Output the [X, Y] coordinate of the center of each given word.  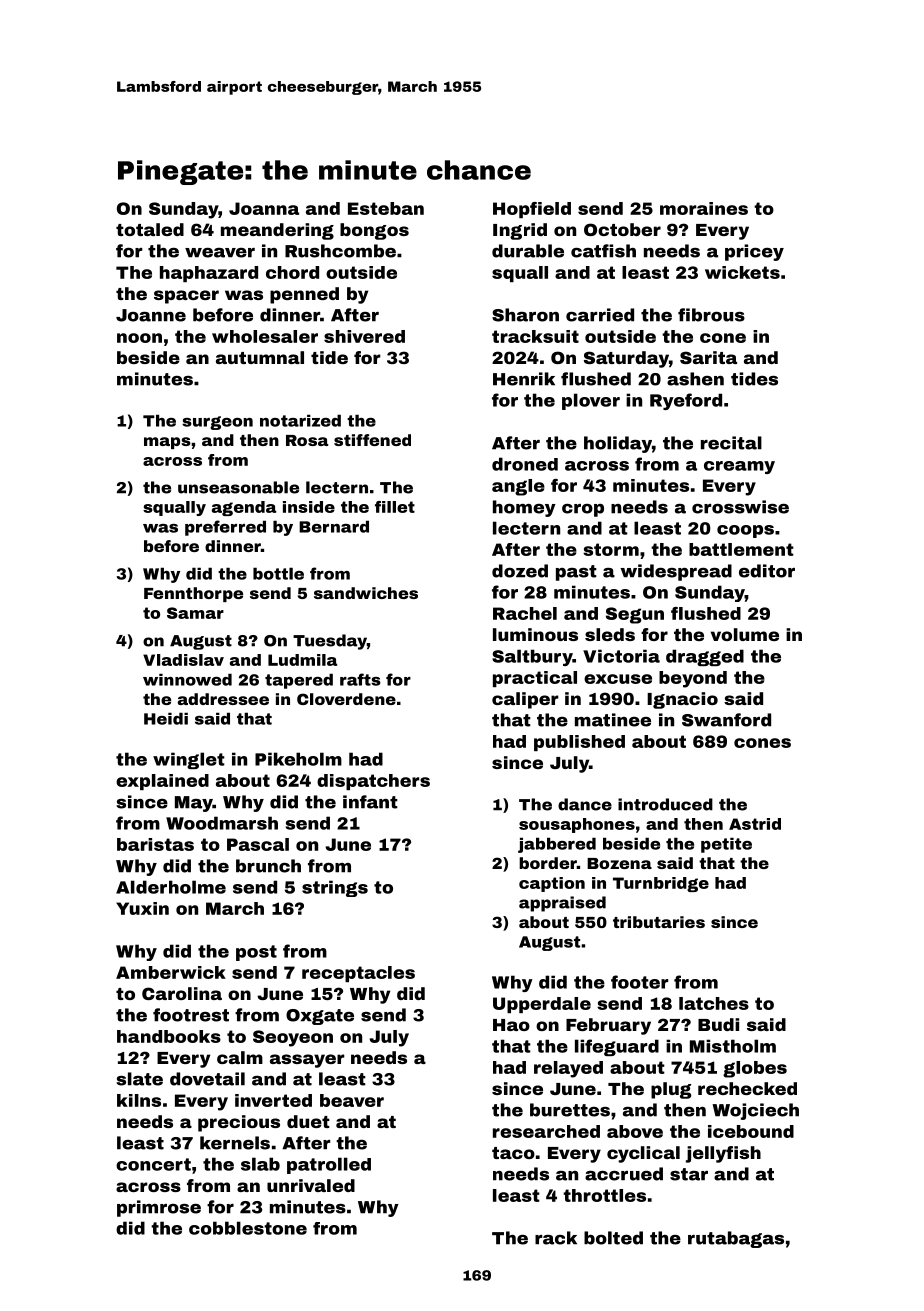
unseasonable [238, 487]
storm [611, 549]
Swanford [726, 720]
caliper [525, 700]
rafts [360, 679]
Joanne [151, 315]
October [622, 229]
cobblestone [248, 1228]
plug [671, 1090]
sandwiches [366, 593]
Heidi [166, 718]
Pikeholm [298, 759]
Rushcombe [340, 251]
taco [513, 1153]
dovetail [207, 1079]
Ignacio [682, 700]
